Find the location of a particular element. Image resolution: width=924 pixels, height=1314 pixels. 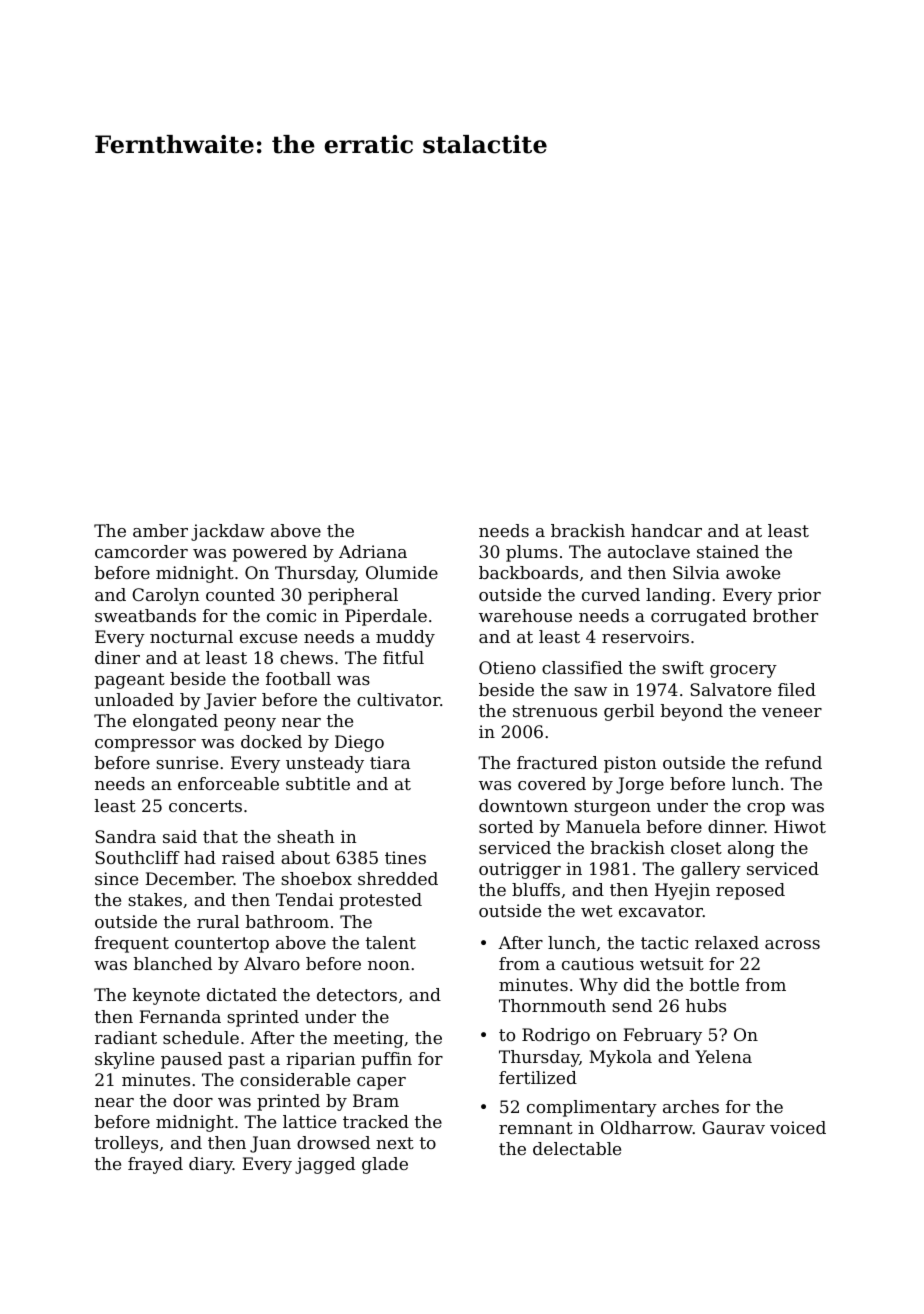

Gaurav is located at coordinates (733, 1127).
